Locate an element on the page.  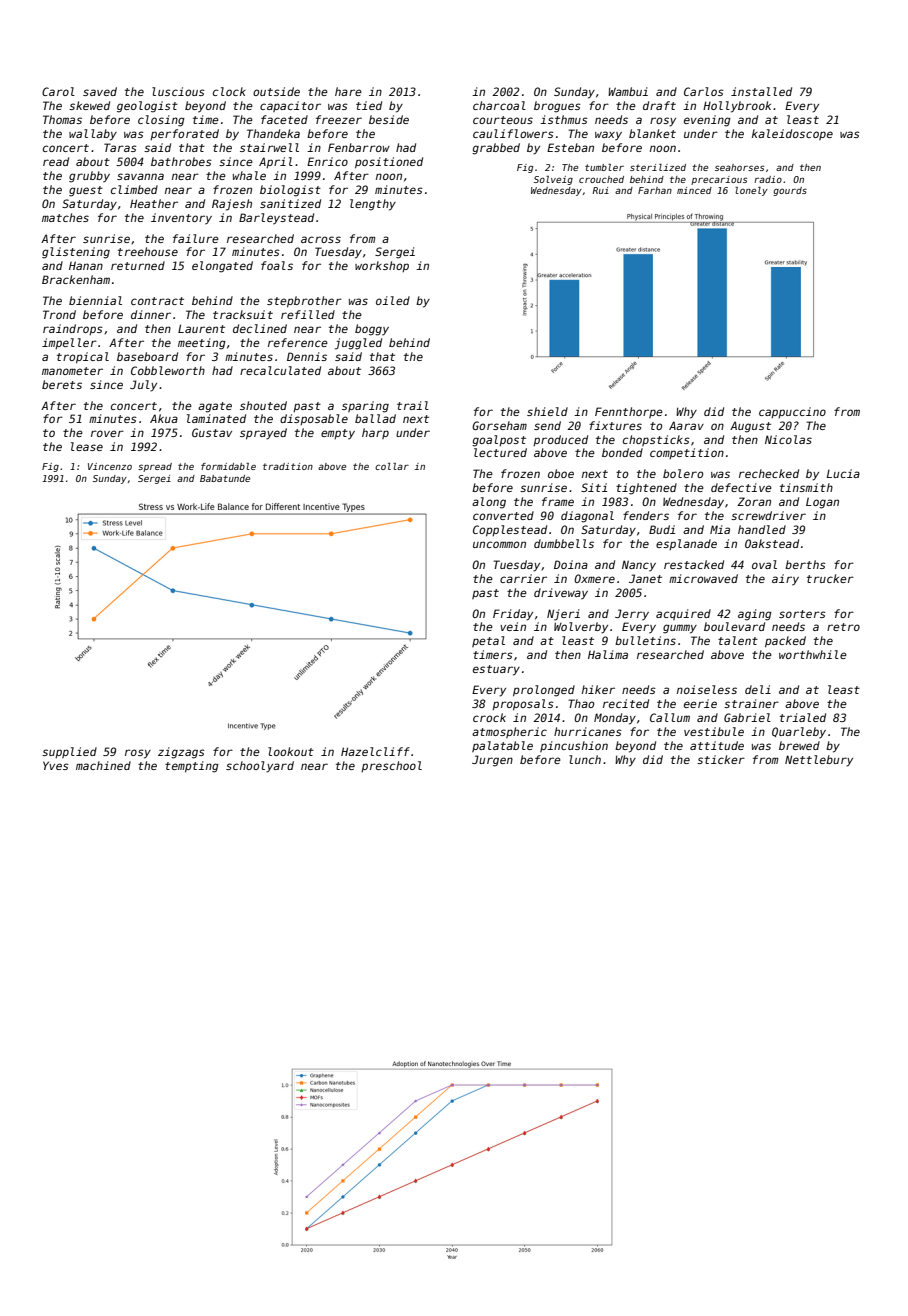
Carol is located at coordinates (58, 91).
